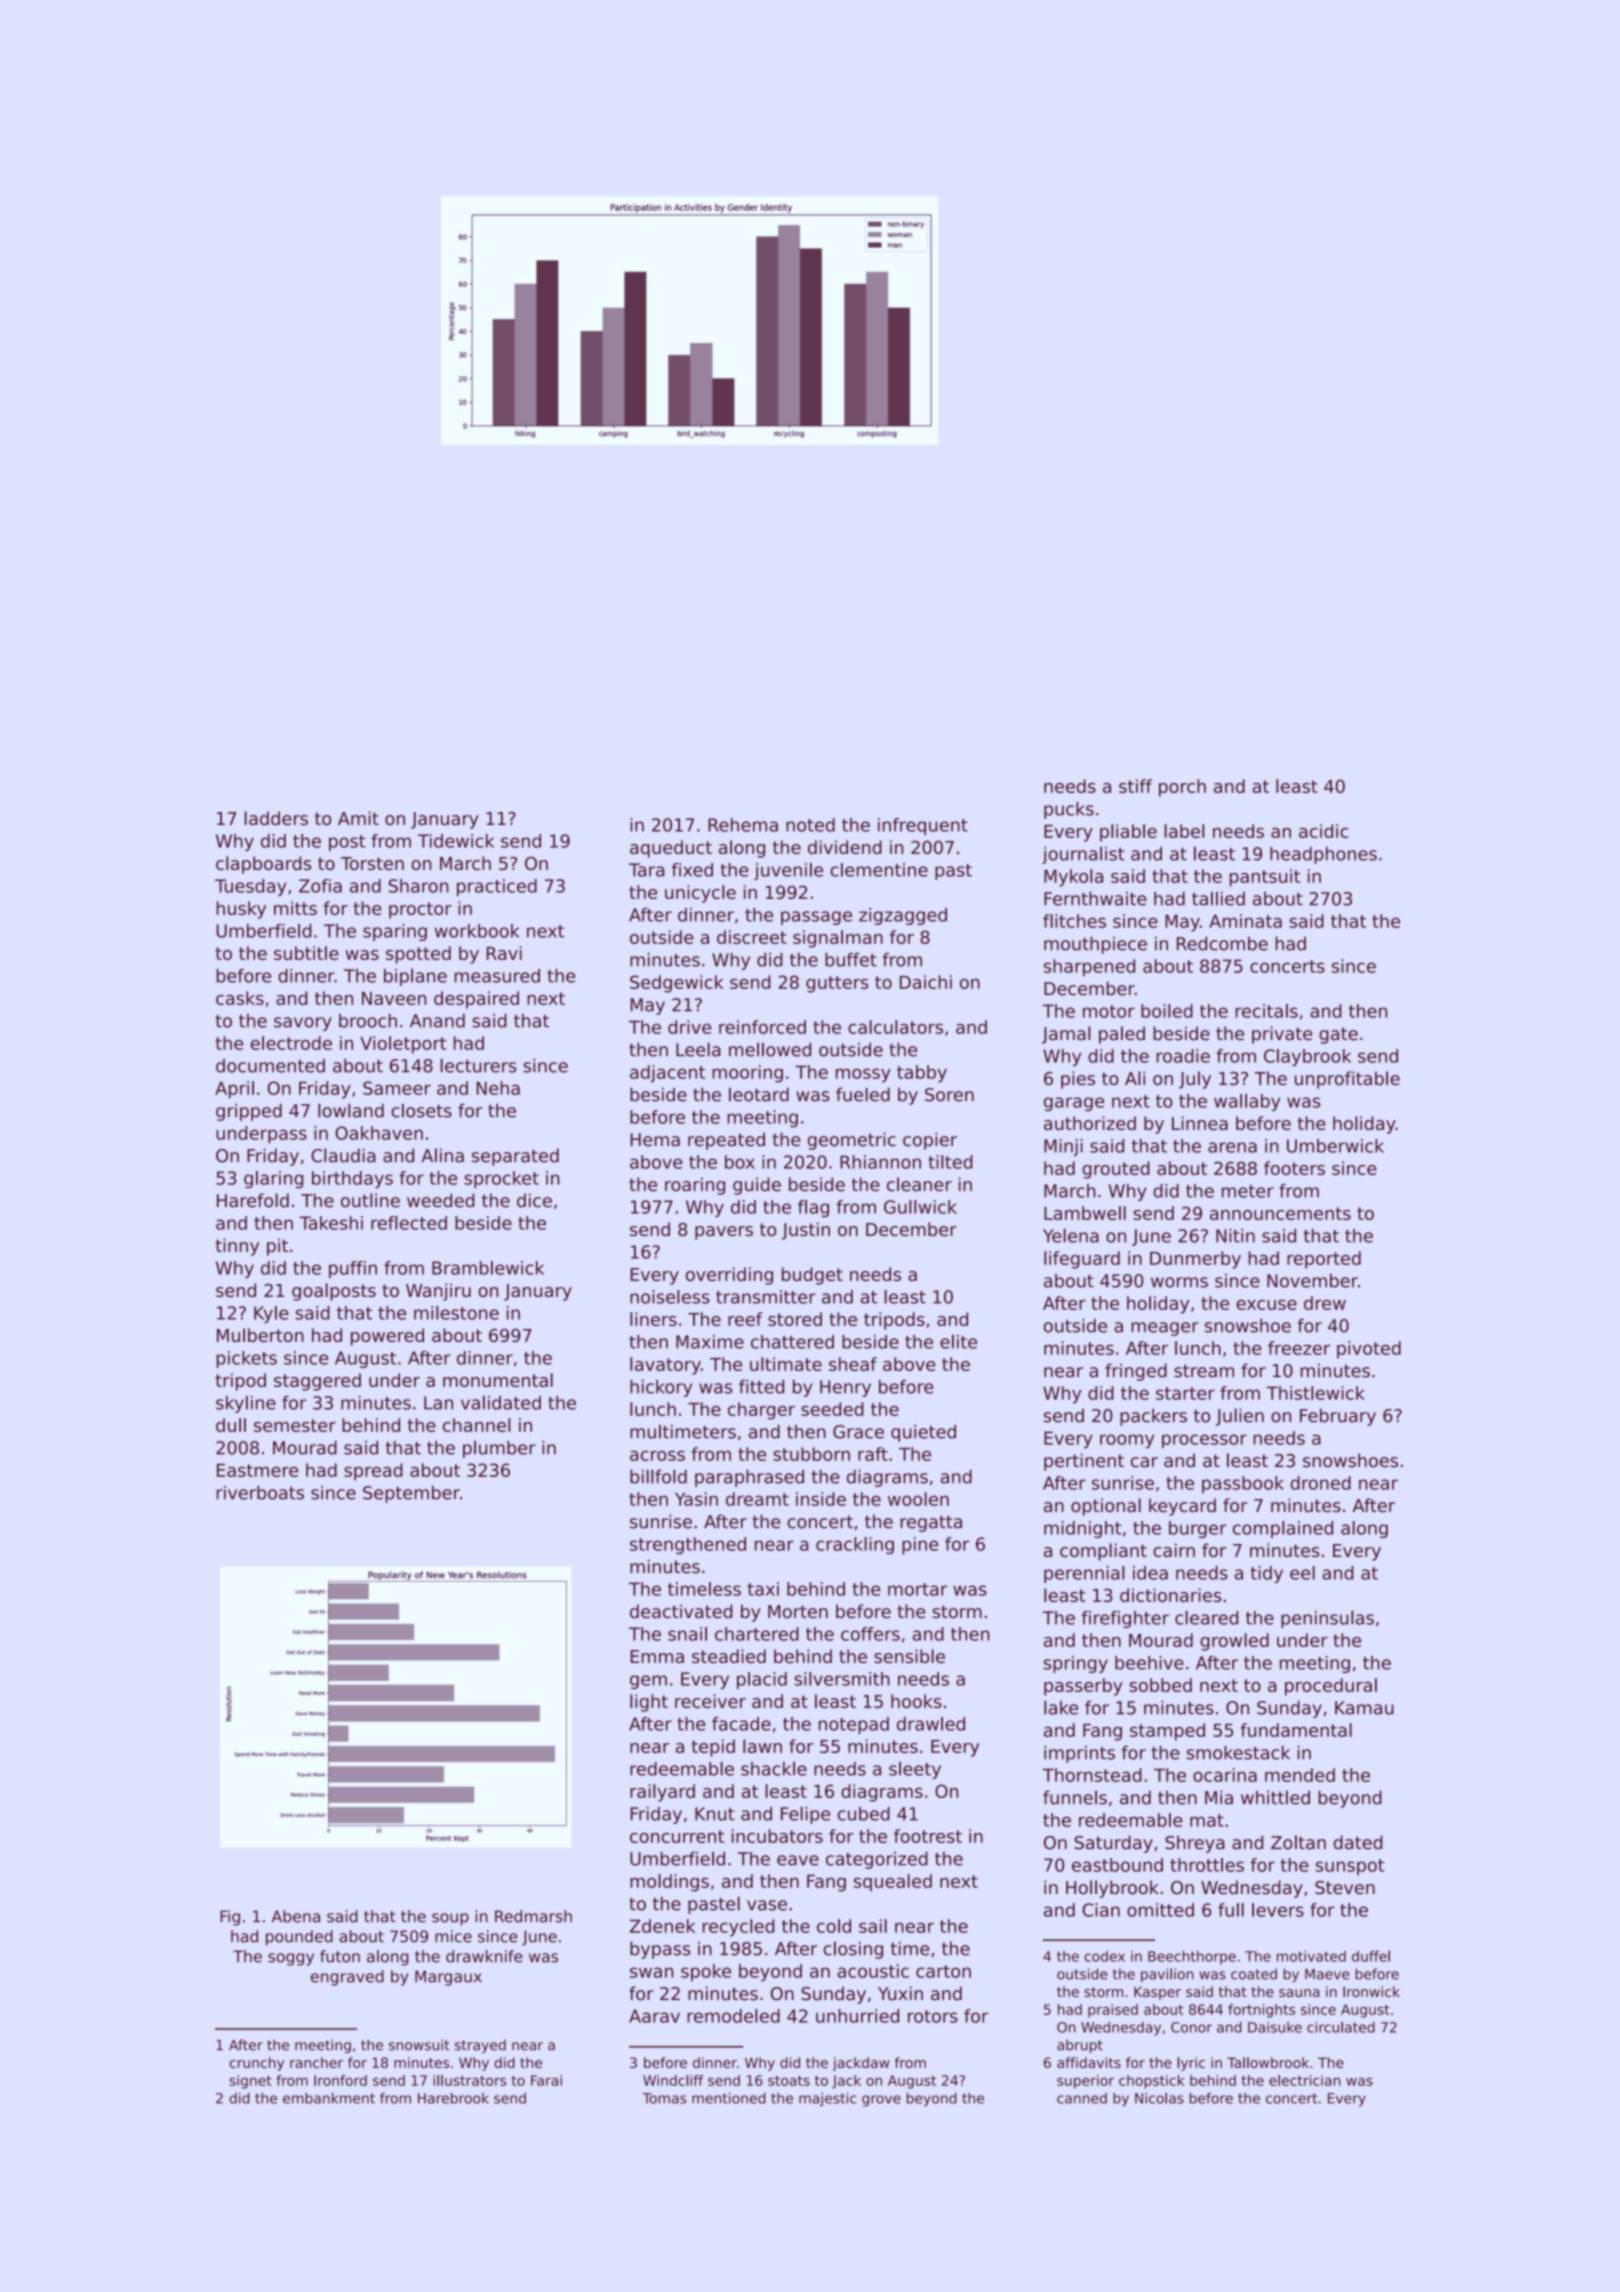 This screenshot has height=2292, width=1620. What do you see at coordinates (667, 1074) in the screenshot?
I see `adjacent` at bounding box center [667, 1074].
